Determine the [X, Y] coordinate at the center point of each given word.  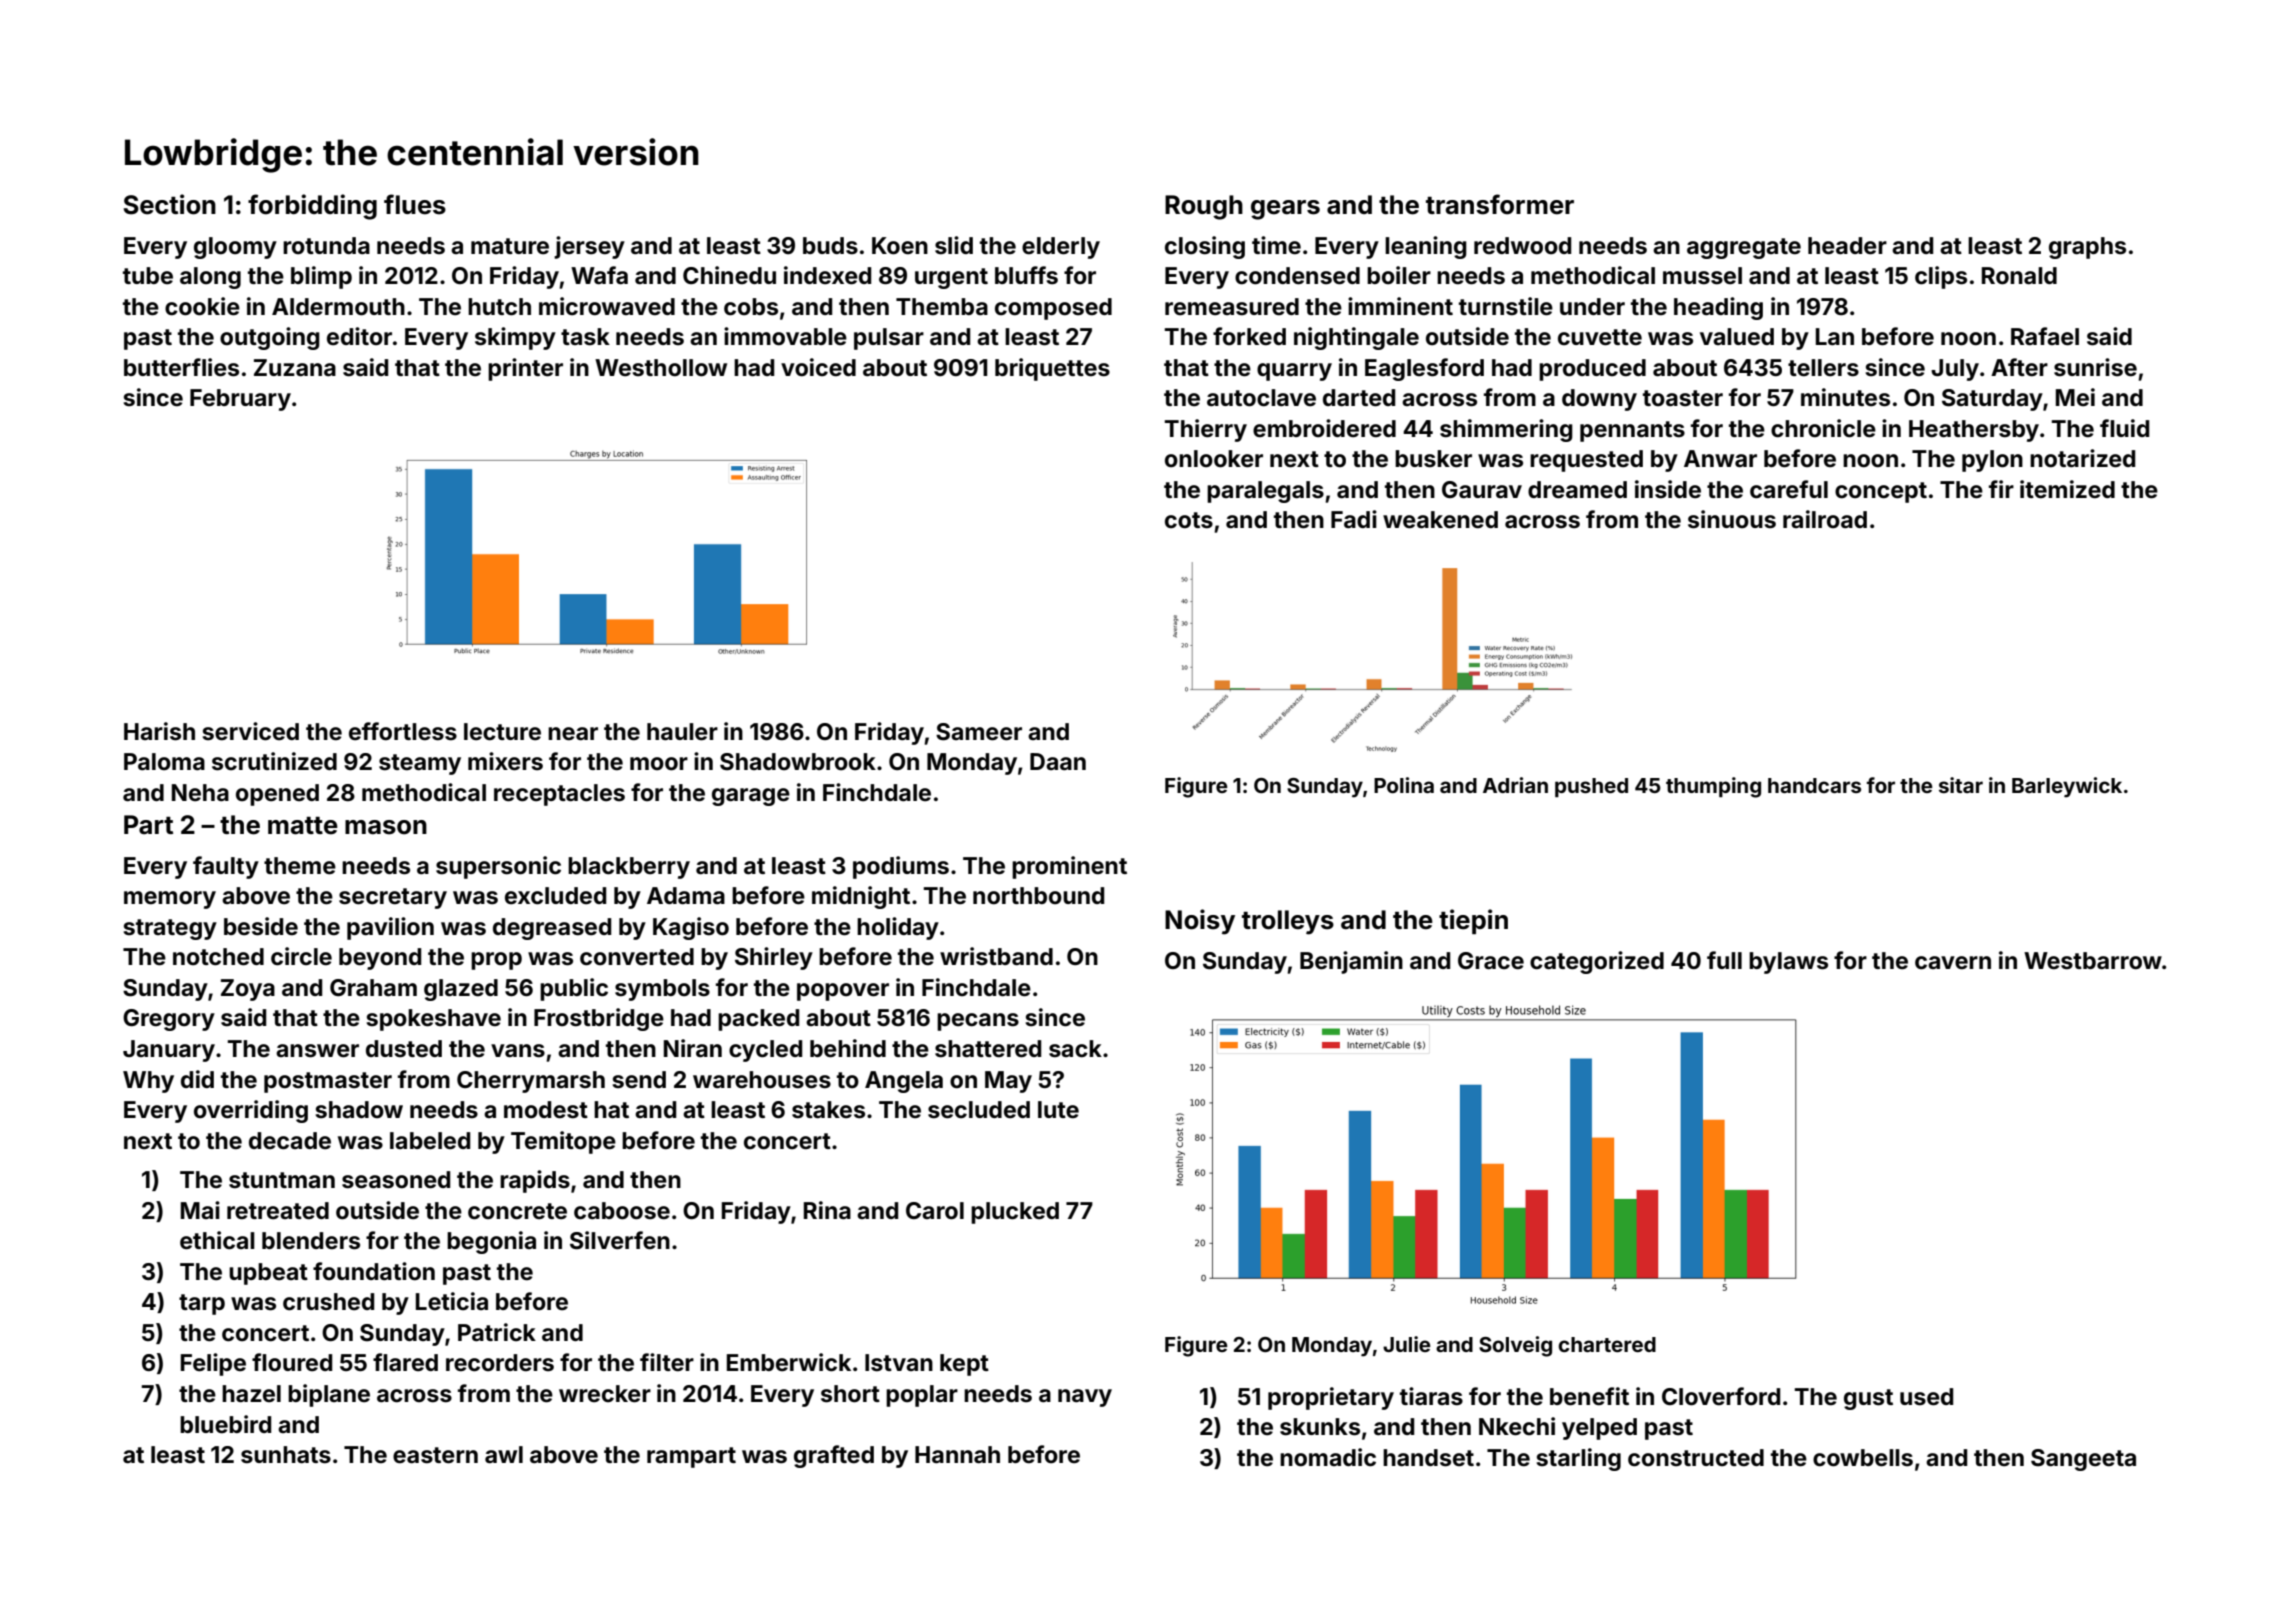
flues [415, 204]
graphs [2087, 248]
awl [504, 1454]
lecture [502, 732]
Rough [1204, 207]
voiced [818, 367]
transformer [1500, 204]
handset [1428, 1458]
